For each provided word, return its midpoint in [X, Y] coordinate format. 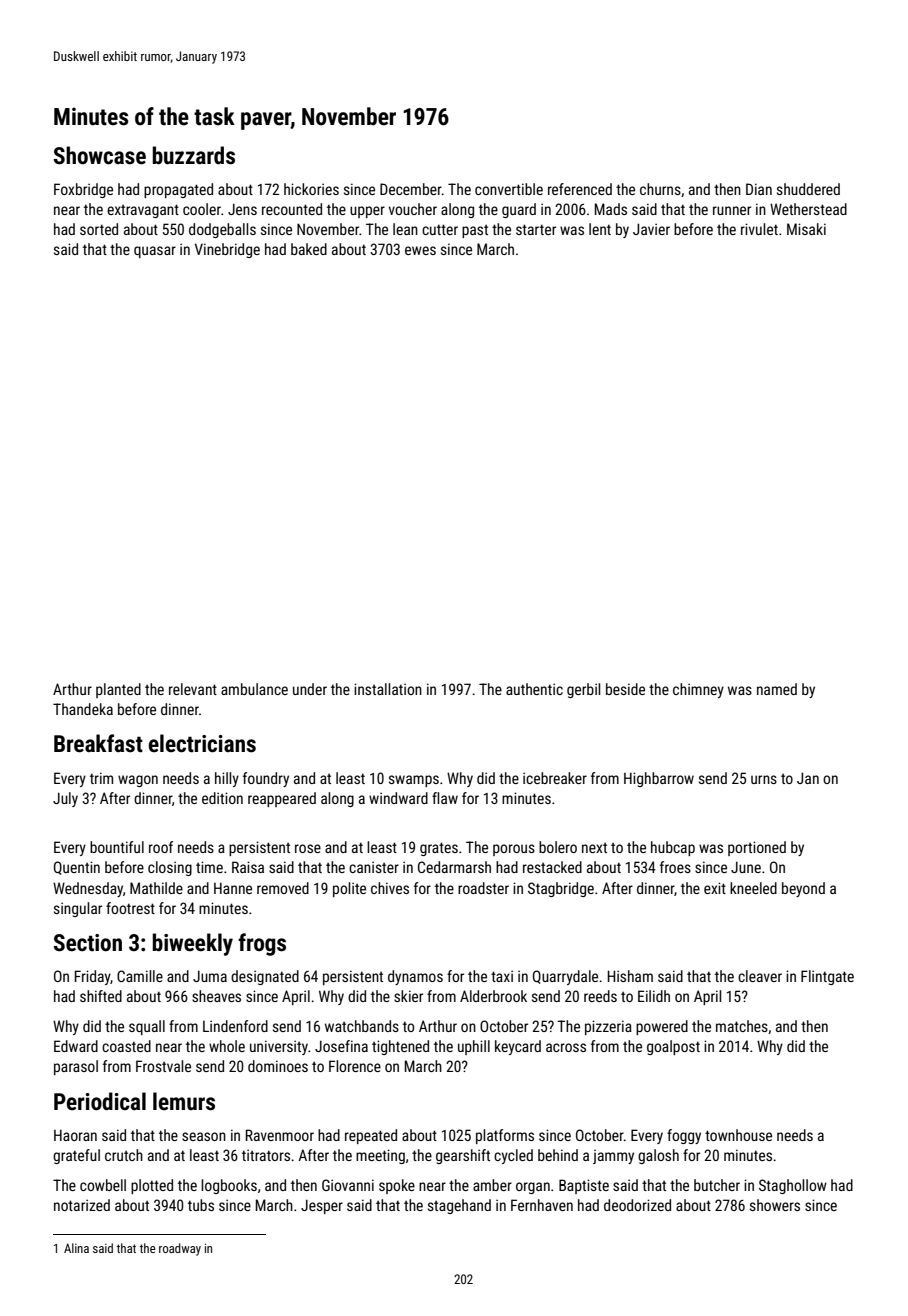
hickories [311, 189]
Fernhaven [542, 1205]
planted [118, 690]
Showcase [100, 155]
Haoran [75, 1135]
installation [388, 689]
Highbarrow [659, 779]
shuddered [808, 189]
